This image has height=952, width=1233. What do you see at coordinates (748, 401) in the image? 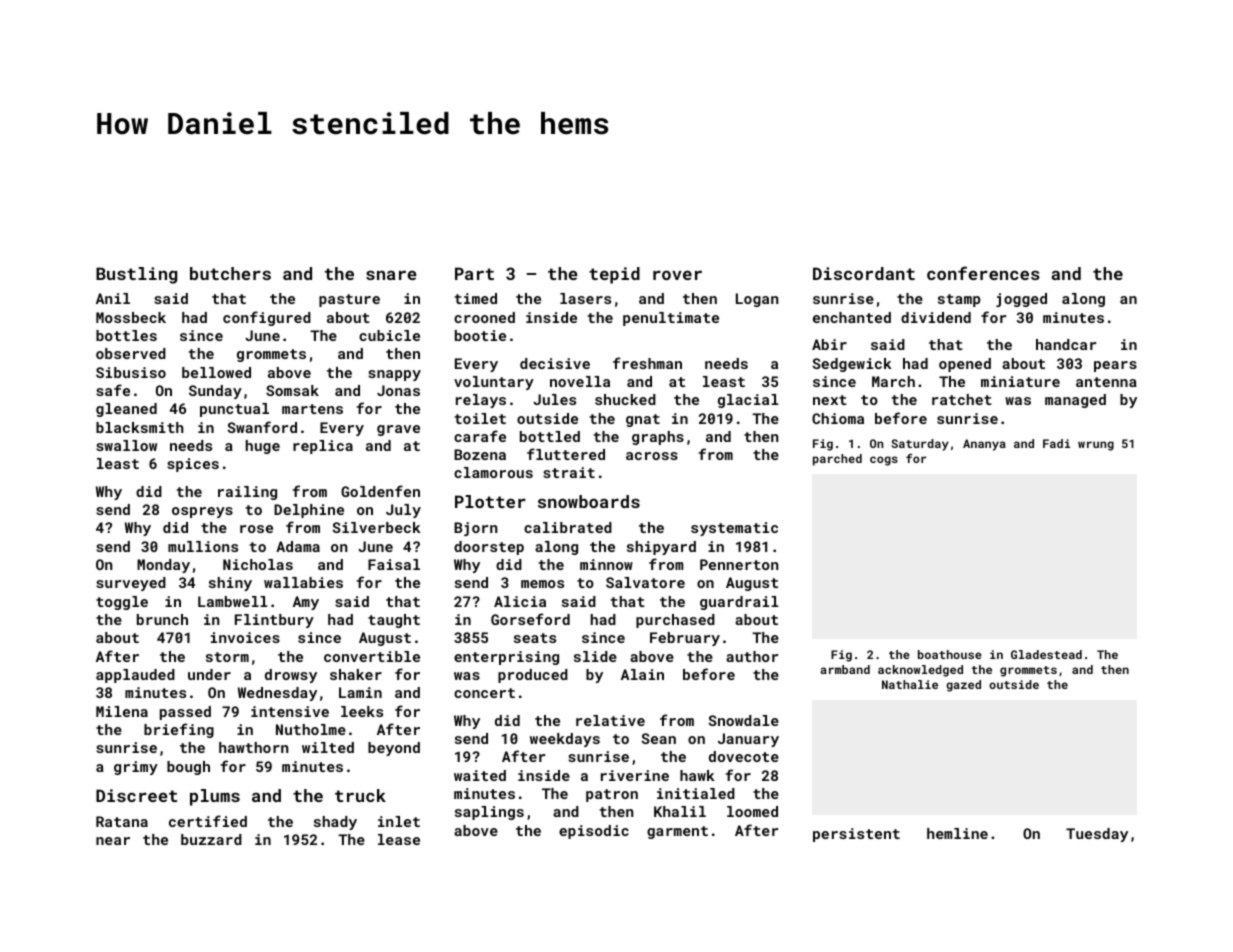
I see `glacial` at bounding box center [748, 401].
